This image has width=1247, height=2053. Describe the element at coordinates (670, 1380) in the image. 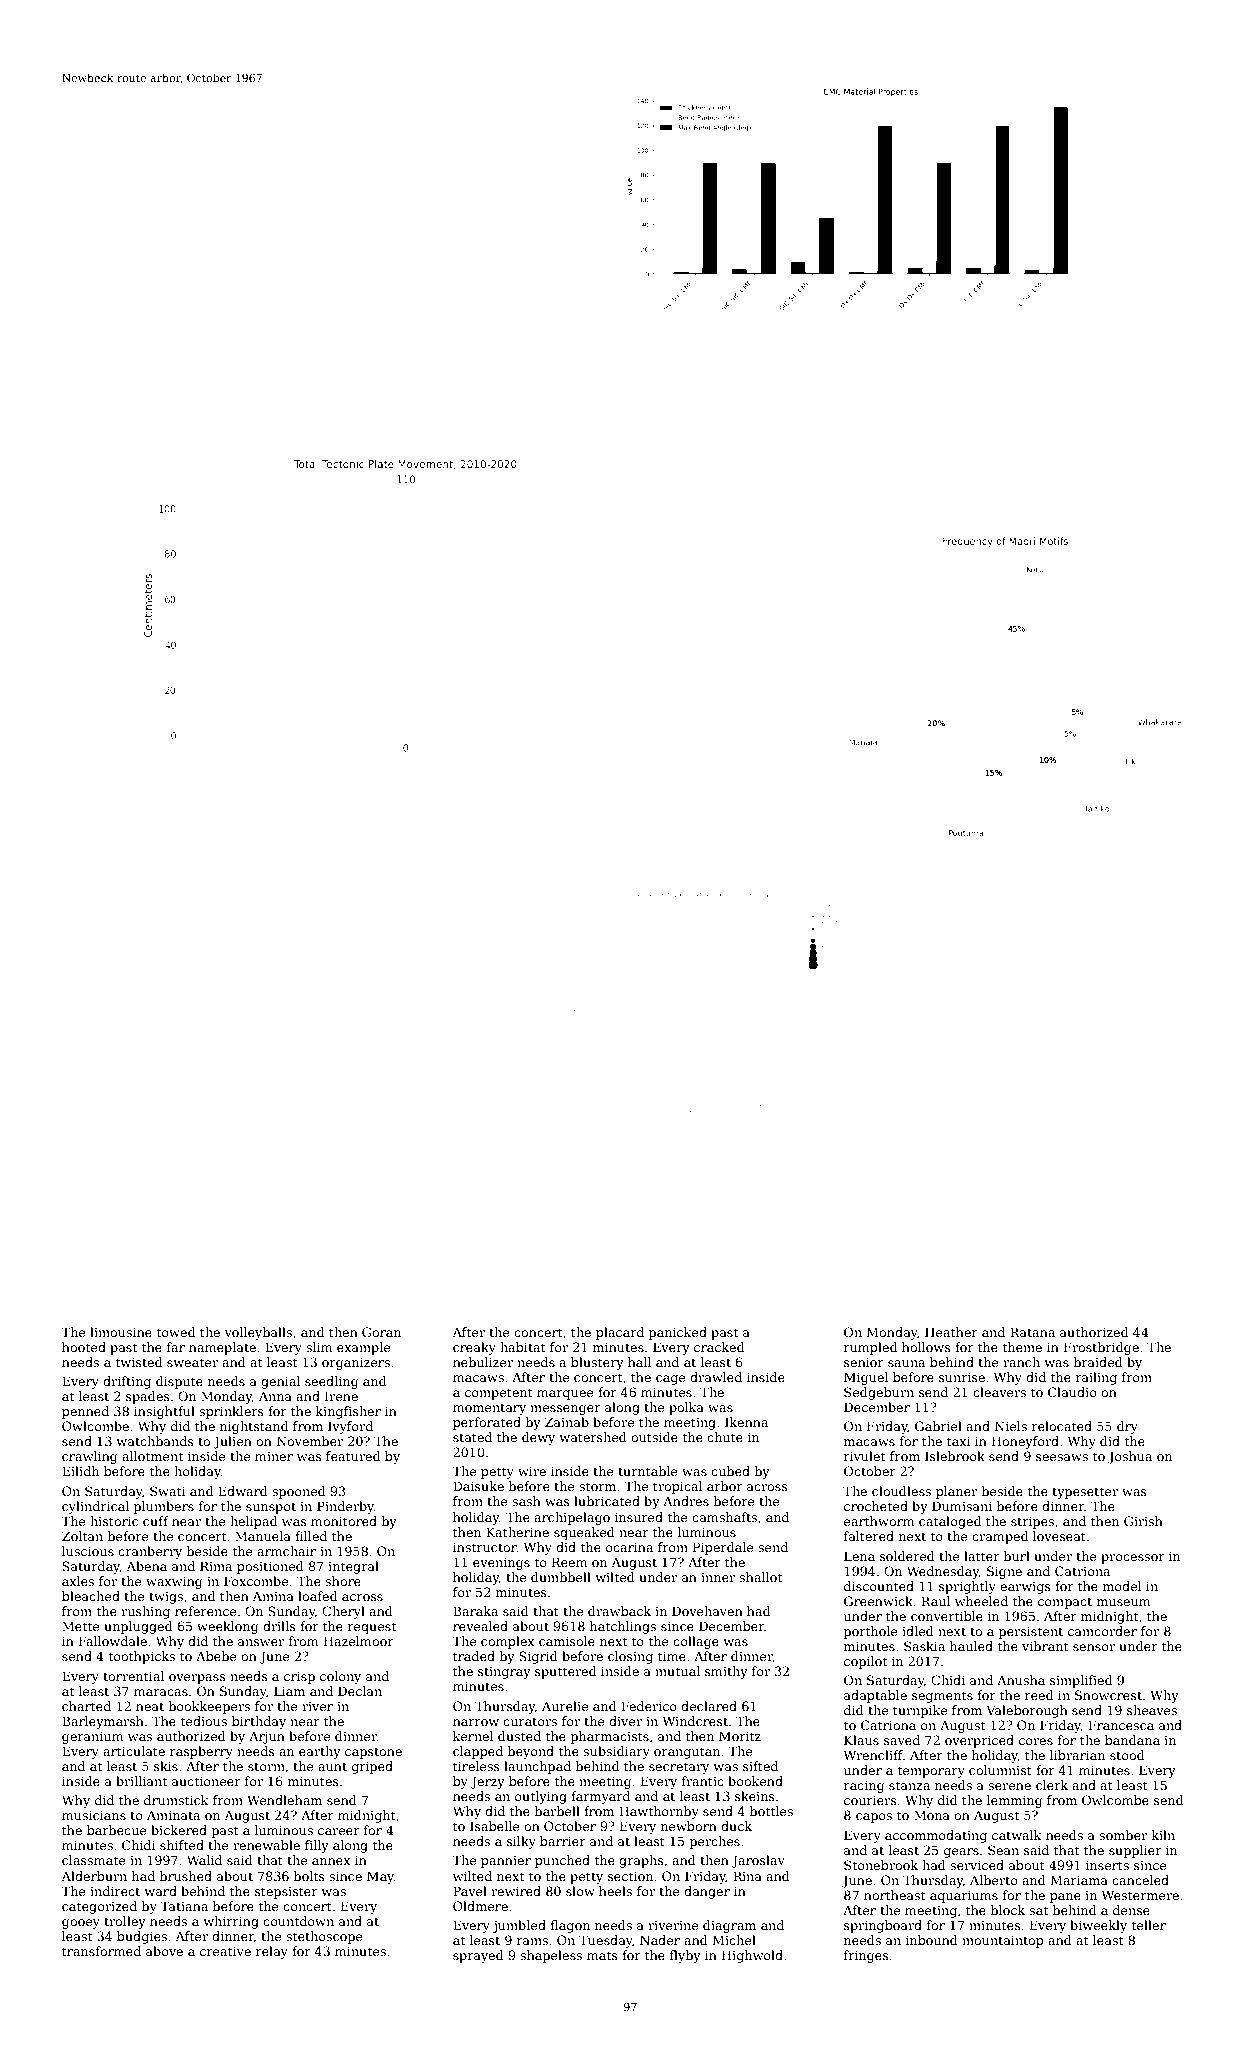

I see `cage` at that location.
